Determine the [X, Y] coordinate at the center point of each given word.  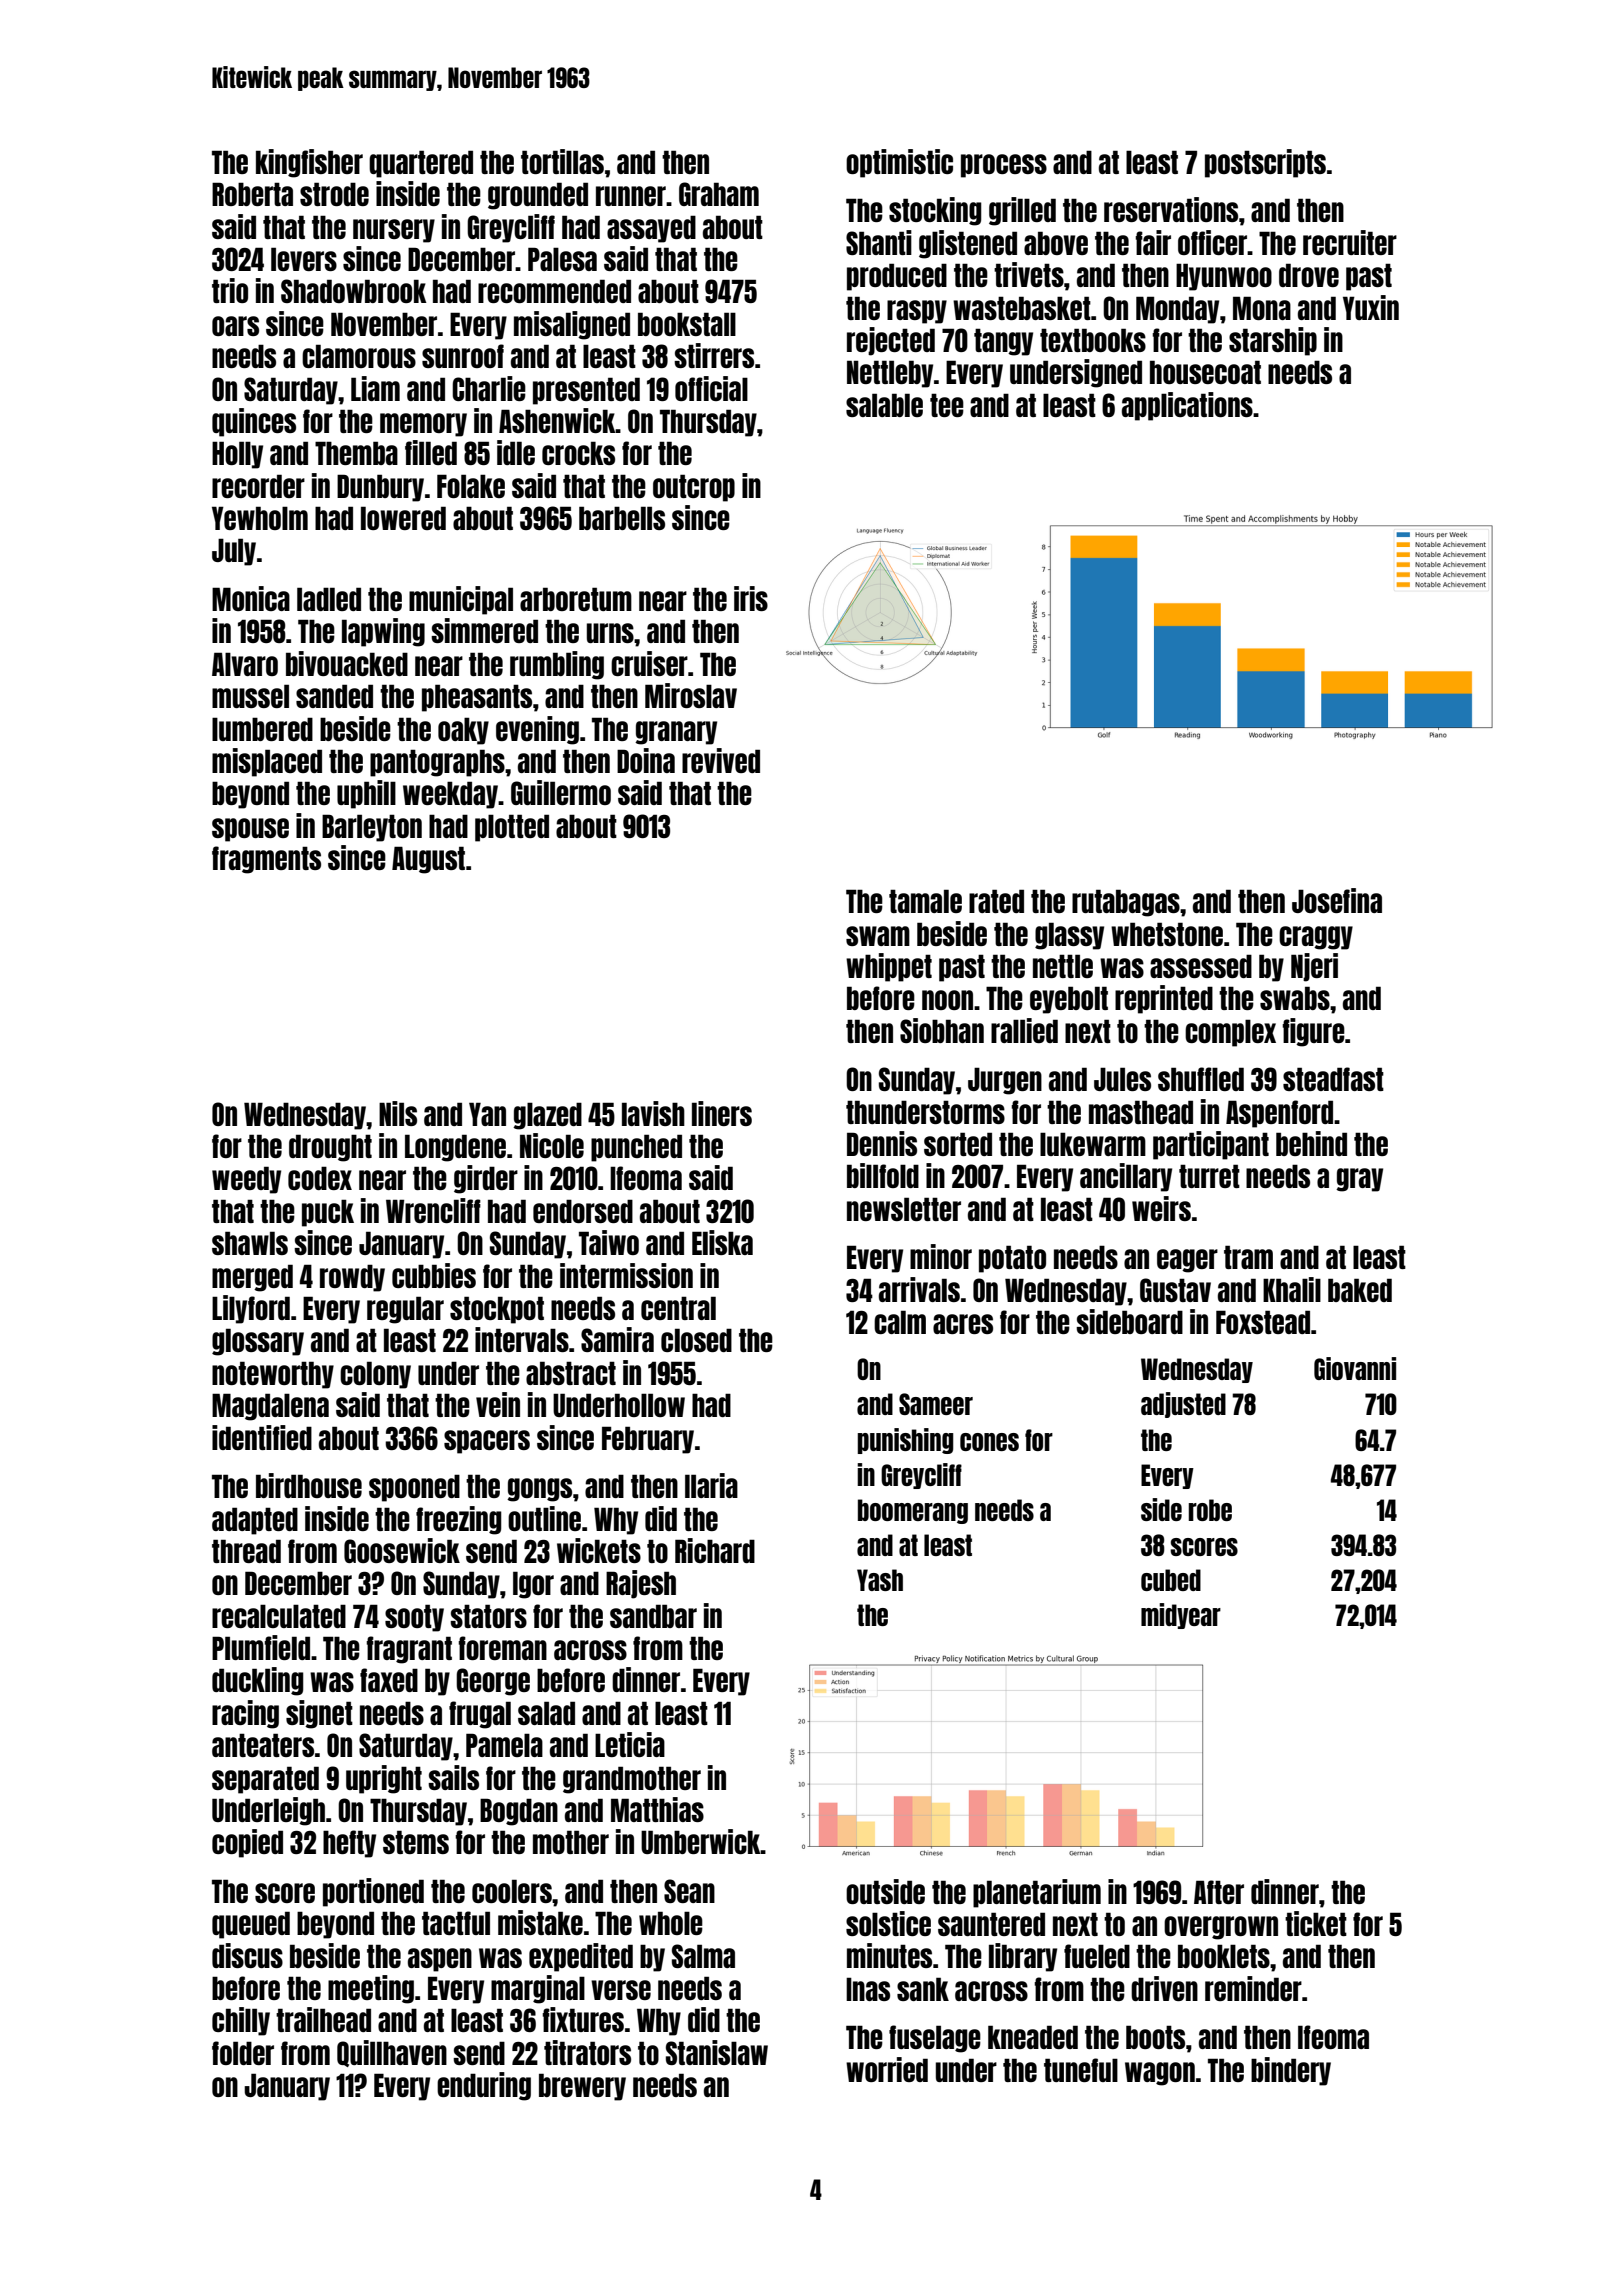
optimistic [899, 163]
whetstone [1167, 934]
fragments [266, 860]
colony [375, 1375]
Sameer [936, 1404]
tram [1248, 1257]
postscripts [1265, 163]
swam [878, 936]
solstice [888, 1923]
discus [247, 1955]
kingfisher [309, 163]
